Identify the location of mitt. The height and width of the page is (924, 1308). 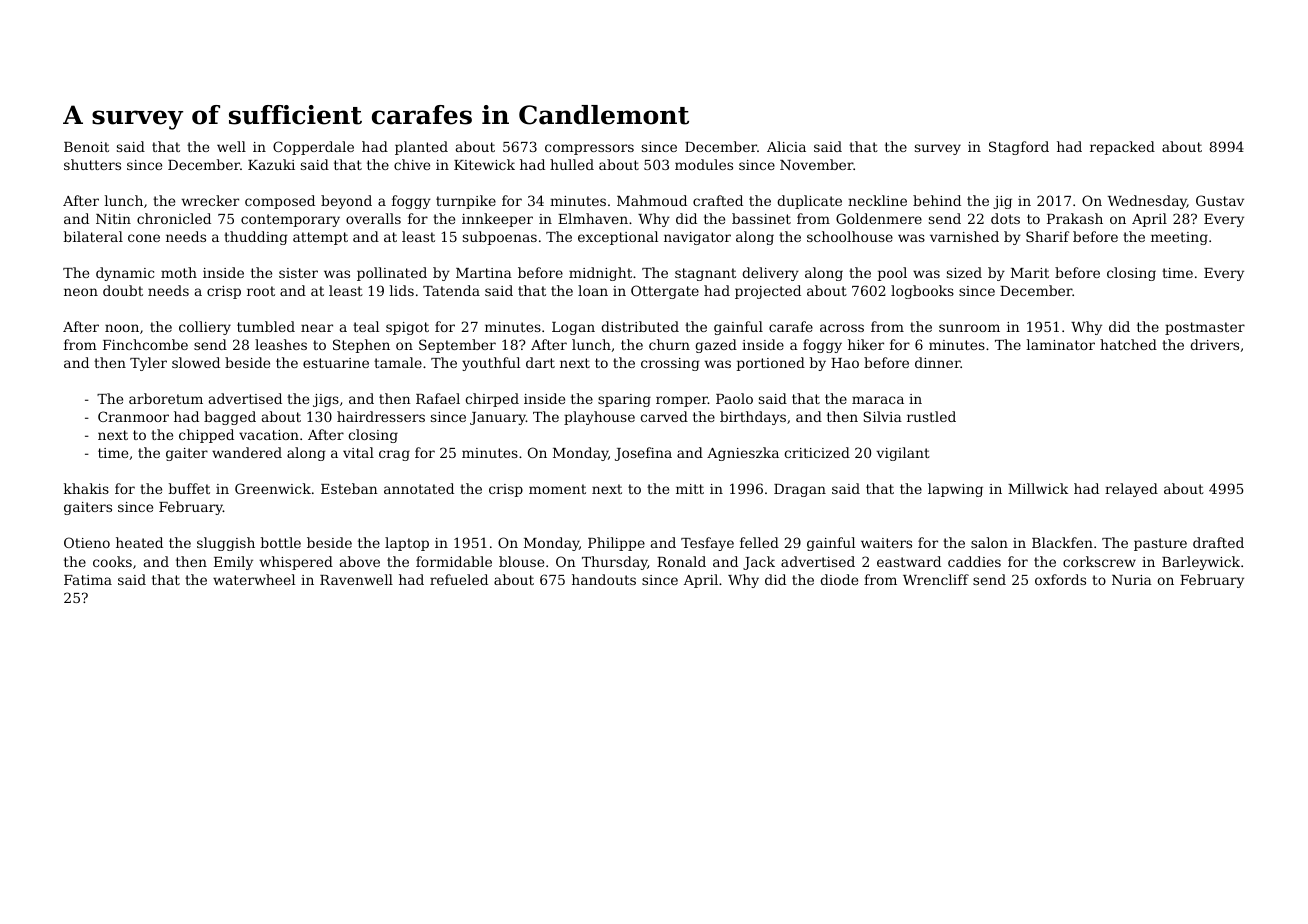
(690, 489).
